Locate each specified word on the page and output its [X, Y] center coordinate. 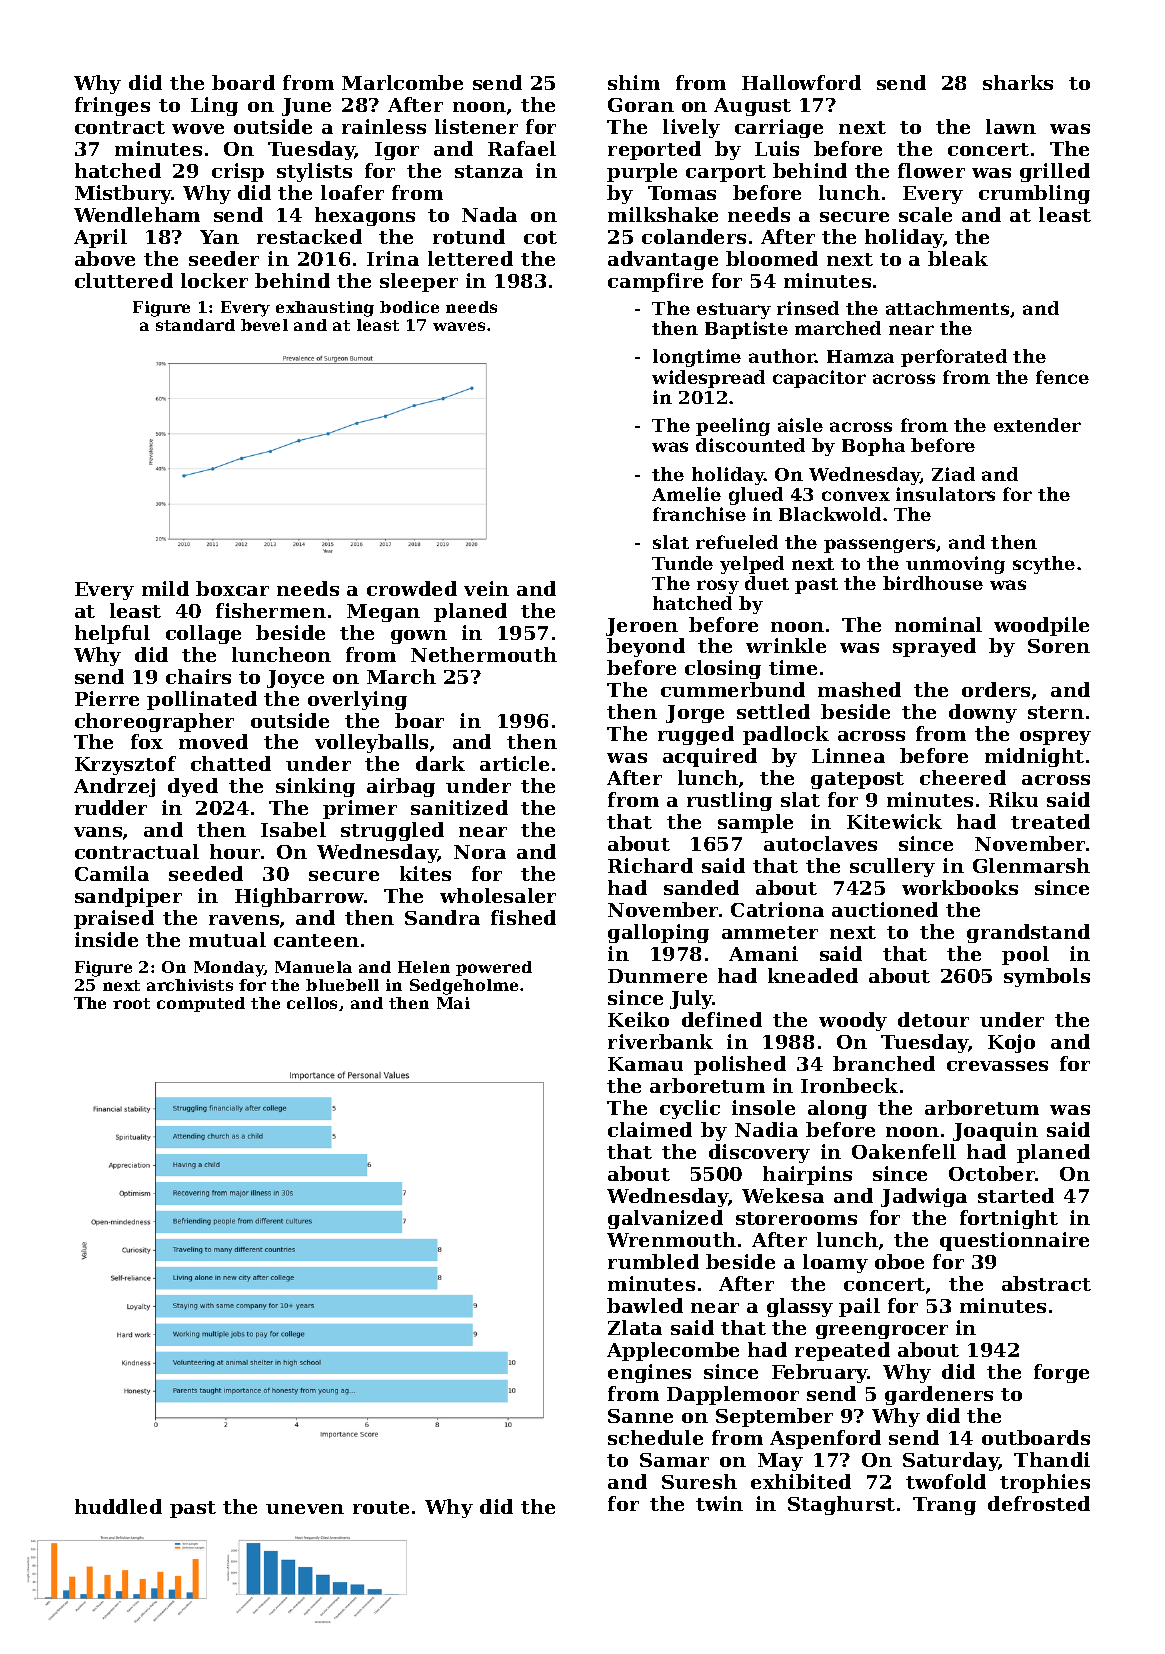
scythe [1044, 565]
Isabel [293, 829]
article [514, 763]
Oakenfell [904, 1151]
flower [931, 170]
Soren [1059, 646]
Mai [453, 1003]
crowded [412, 588]
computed [201, 1004]
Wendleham [137, 214]
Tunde [682, 563]
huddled [118, 1506]
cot [540, 237]
